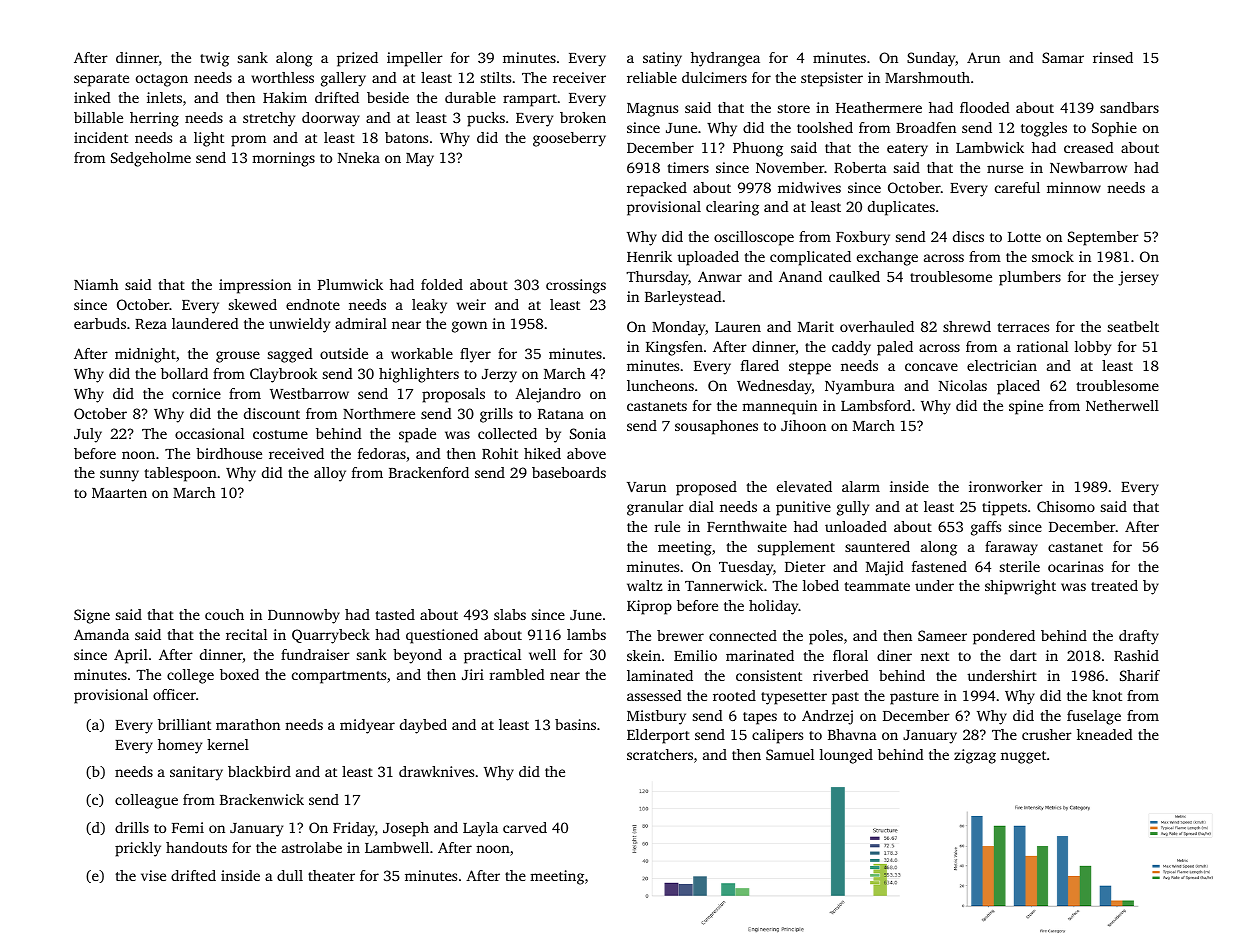  I want to click on duplicates, so click(901, 208).
